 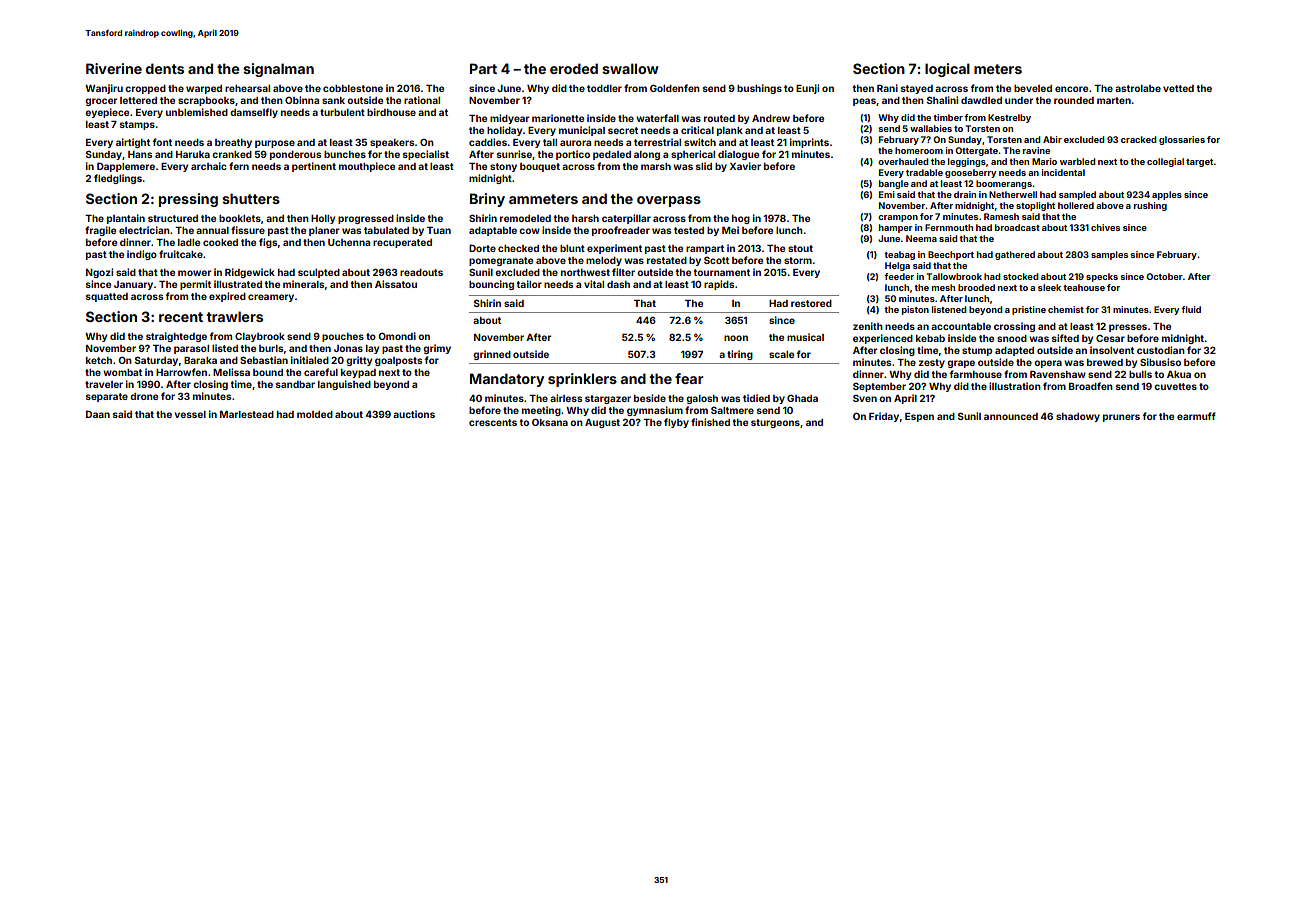 What do you see at coordinates (919, 150) in the image?
I see `homeroom` at bounding box center [919, 150].
